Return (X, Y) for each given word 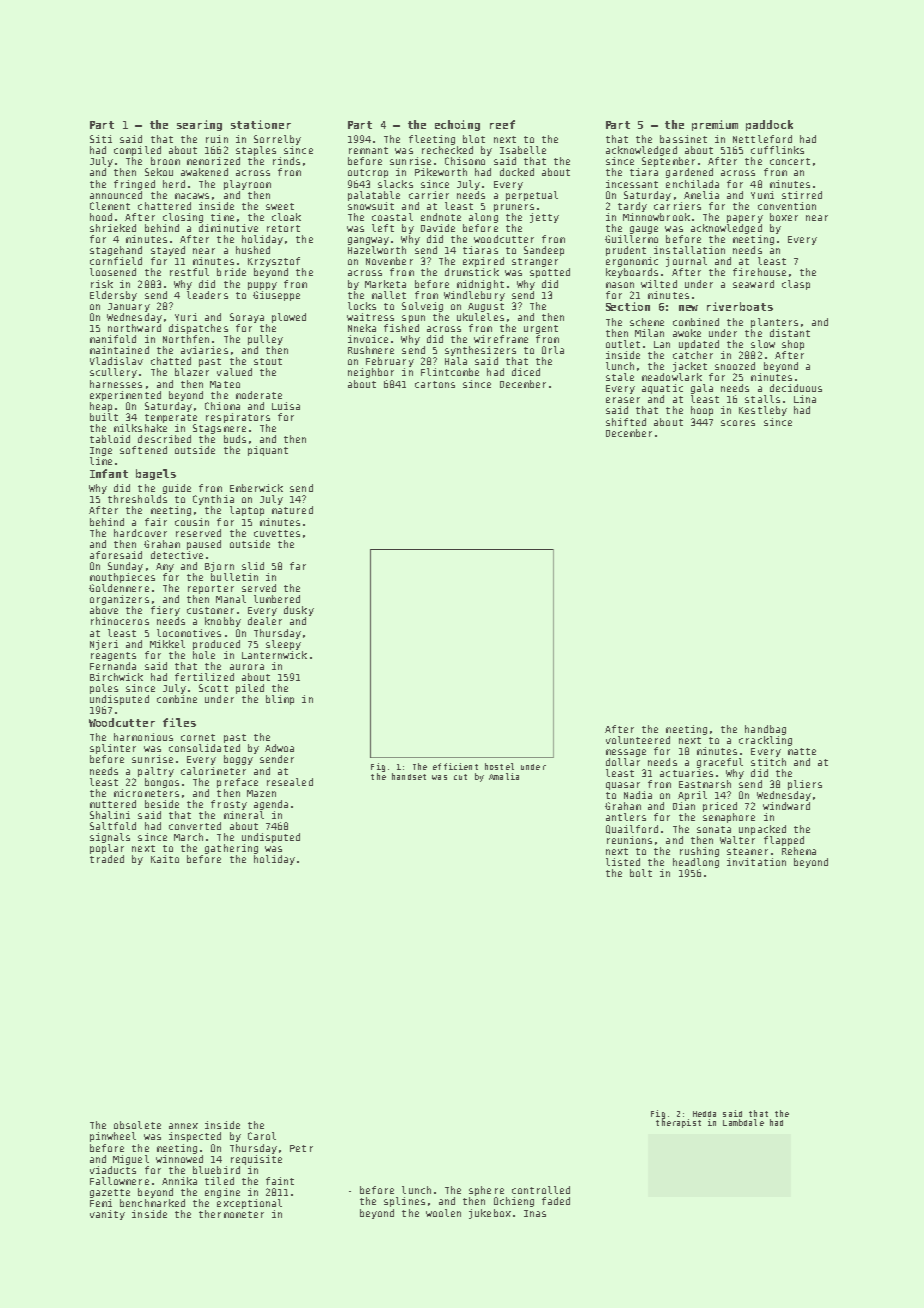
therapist (678, 1123)
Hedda (704, 1114)
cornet (198, 737)
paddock (769, 125)
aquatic (662, 389)
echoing (457, 125)
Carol (262, 1136)
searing (199, 125)
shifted (626, 422)
